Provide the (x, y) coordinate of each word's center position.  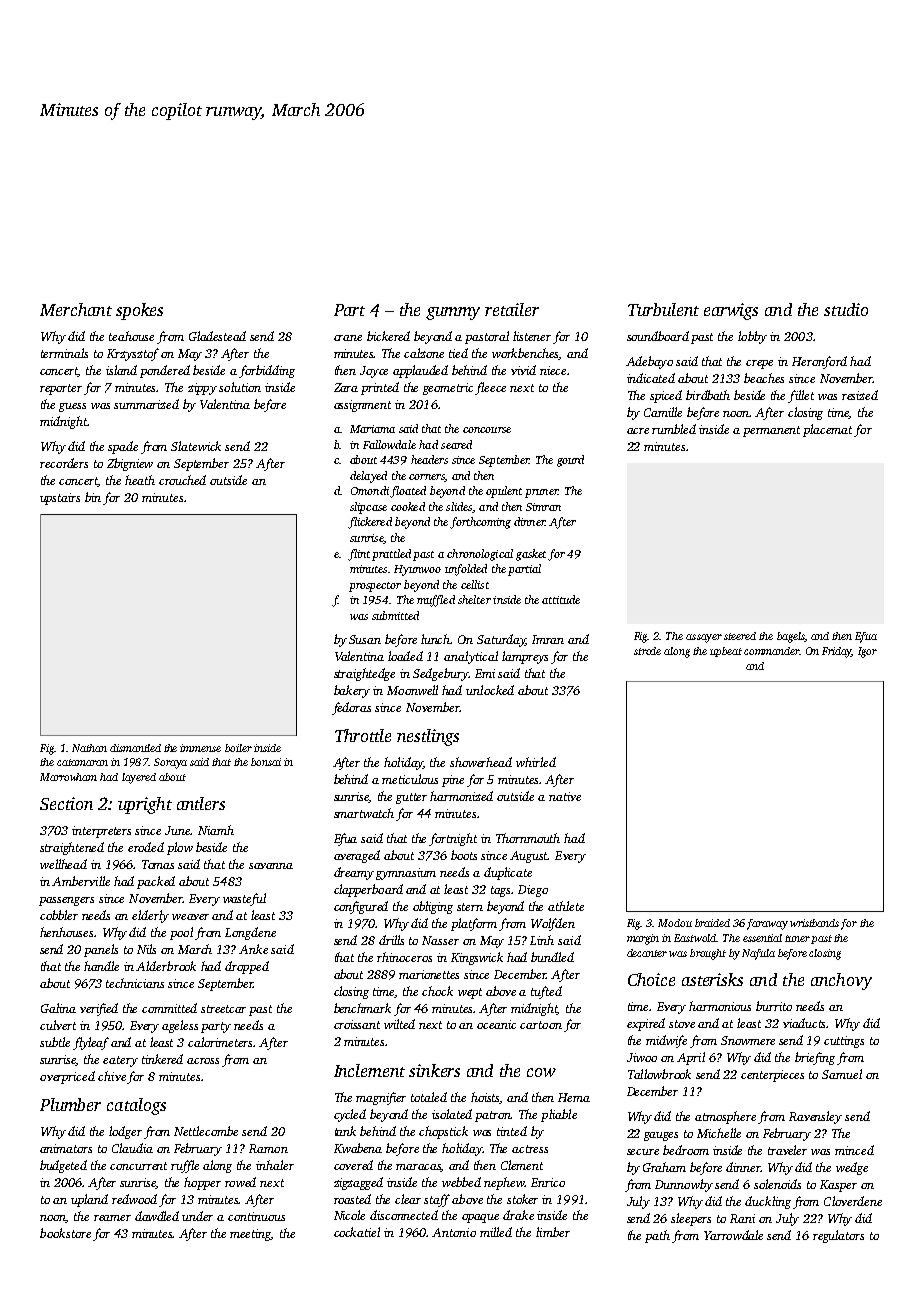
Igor (867, 652)
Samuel (842, 1074)
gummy (453, 313)
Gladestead (217, 336)
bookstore (65, 1233)
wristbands (814, 923)
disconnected (404, 1215)
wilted (399, 1024)
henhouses (66, 932)
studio (846, 309)
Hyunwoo (417, 570)
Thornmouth (528, 838)
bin (93, 497)
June (178, 830)
